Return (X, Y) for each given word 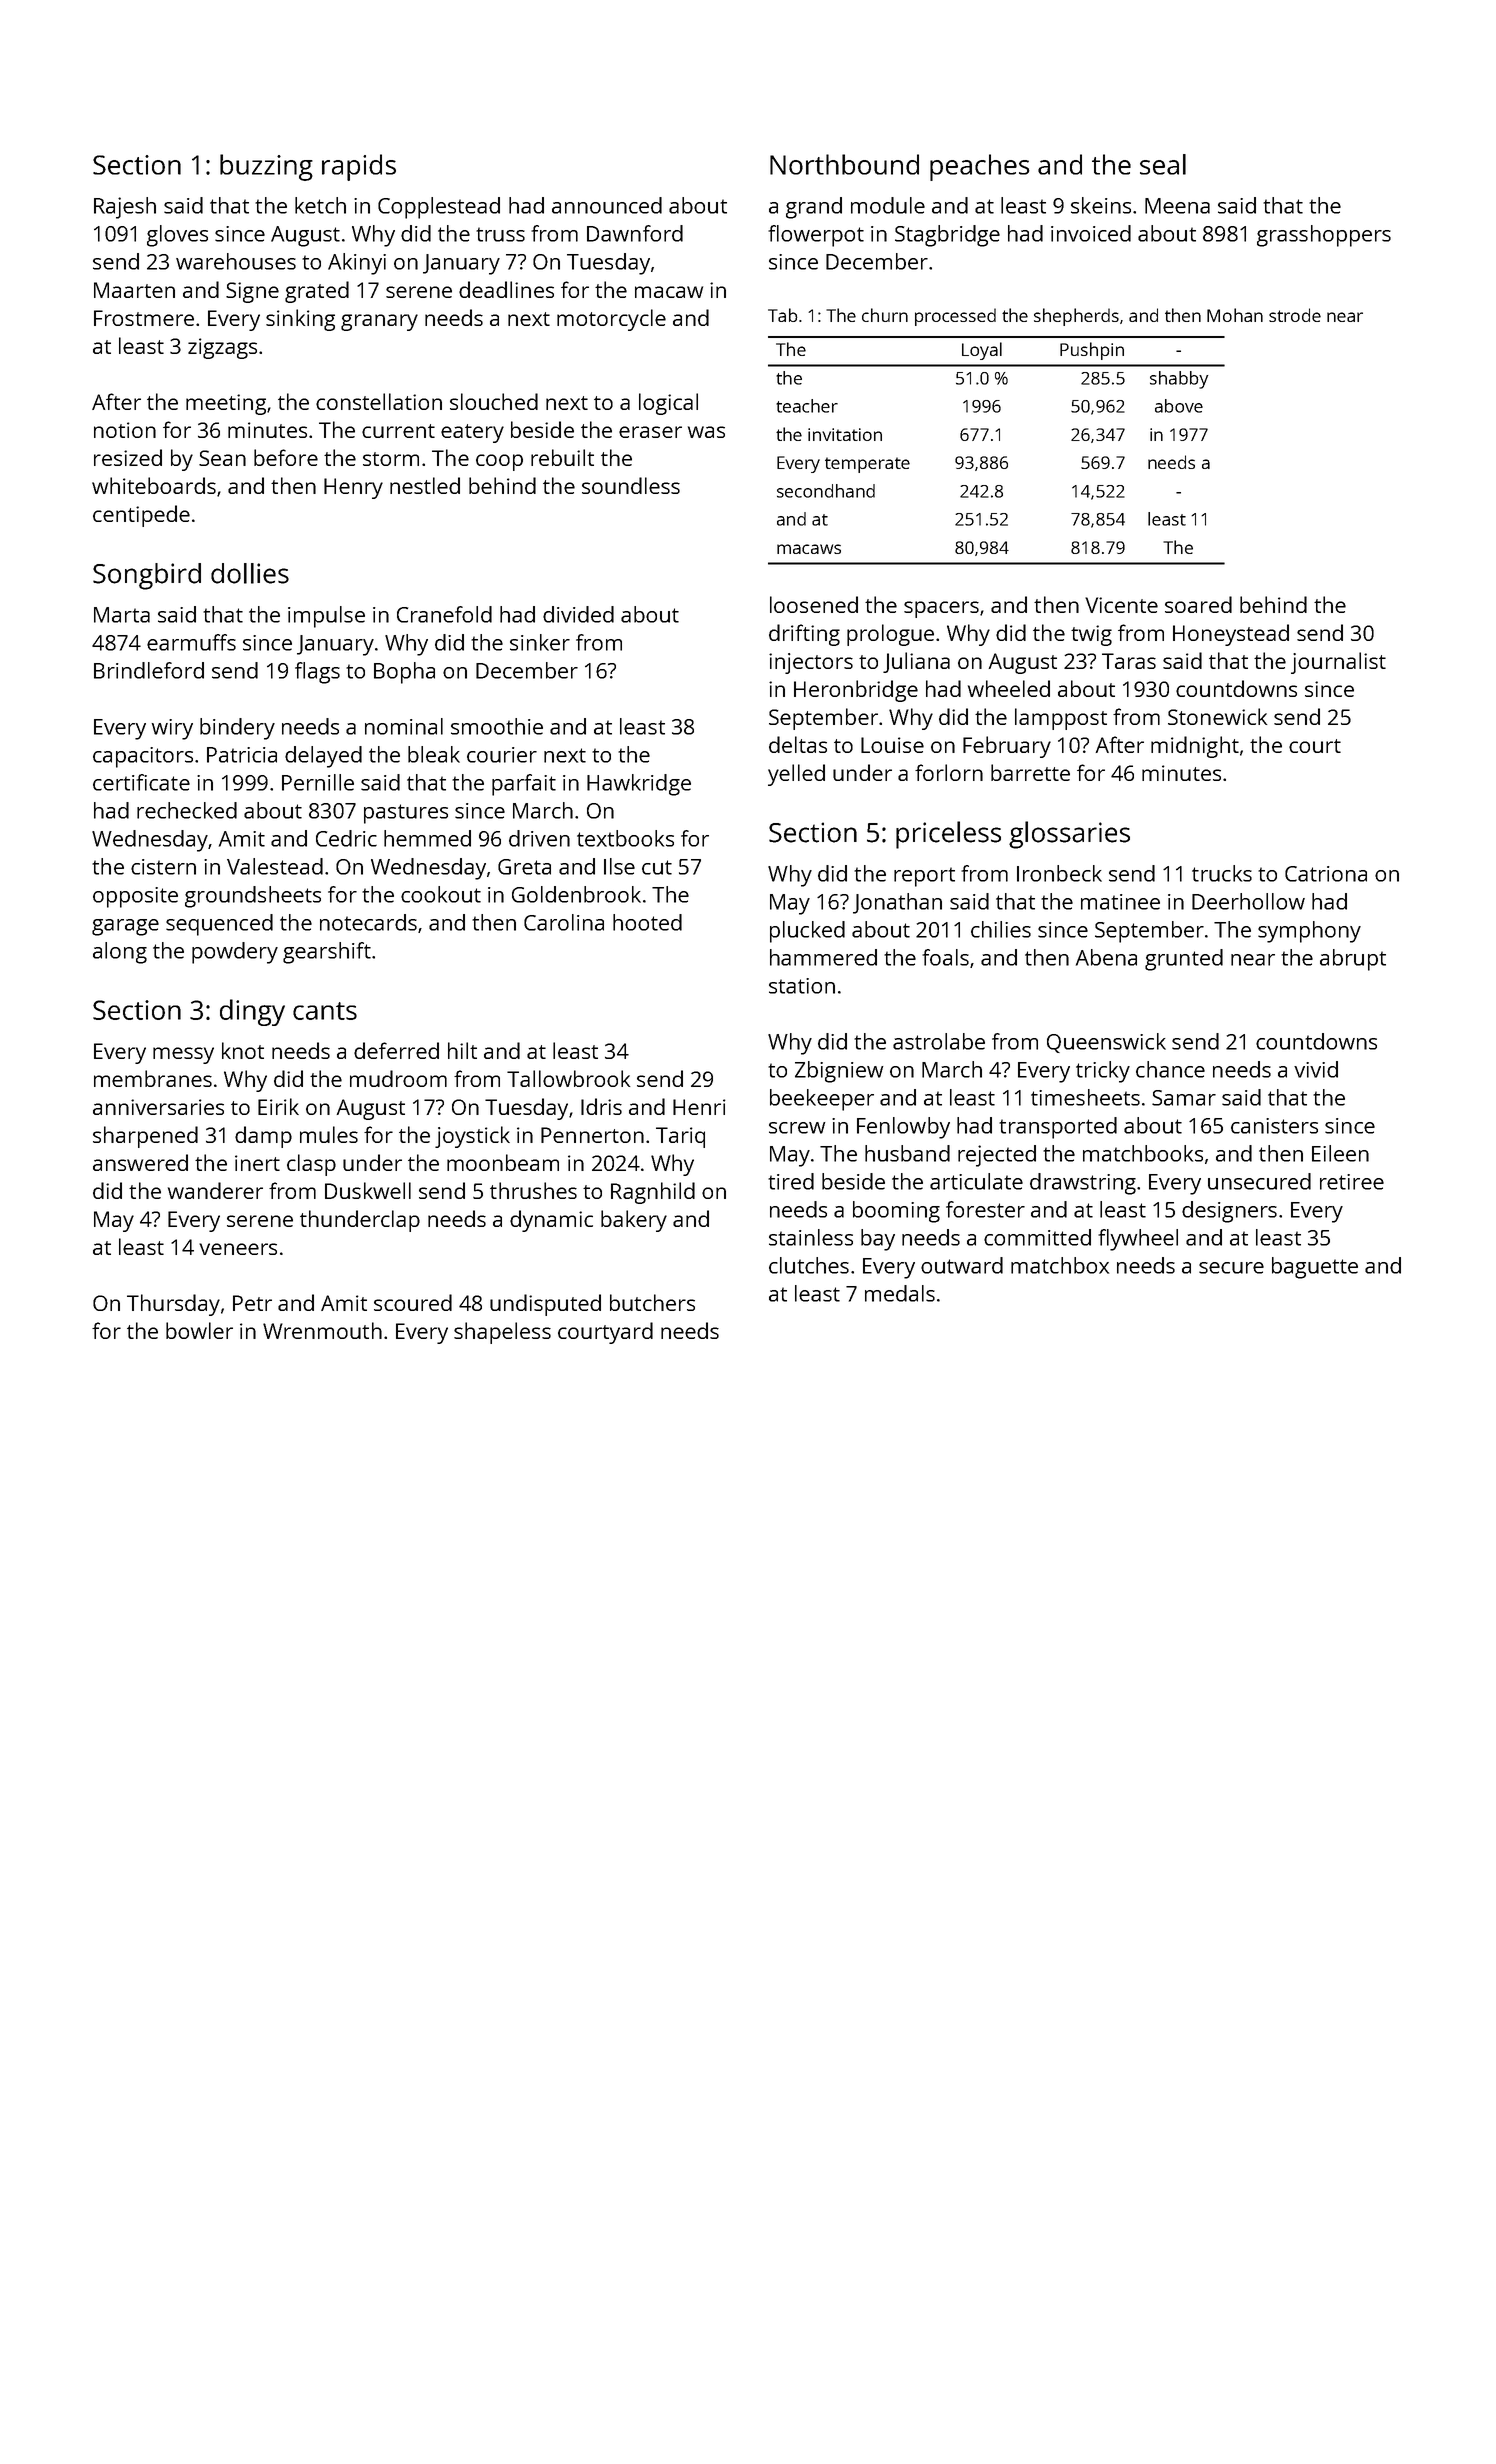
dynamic (551, 1221)
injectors (811, 663)
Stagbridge (947, 236)
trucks (1222, 873)
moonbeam (503, 1162)
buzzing (266, 167)
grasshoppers (1324, 236)
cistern (163, 867)
